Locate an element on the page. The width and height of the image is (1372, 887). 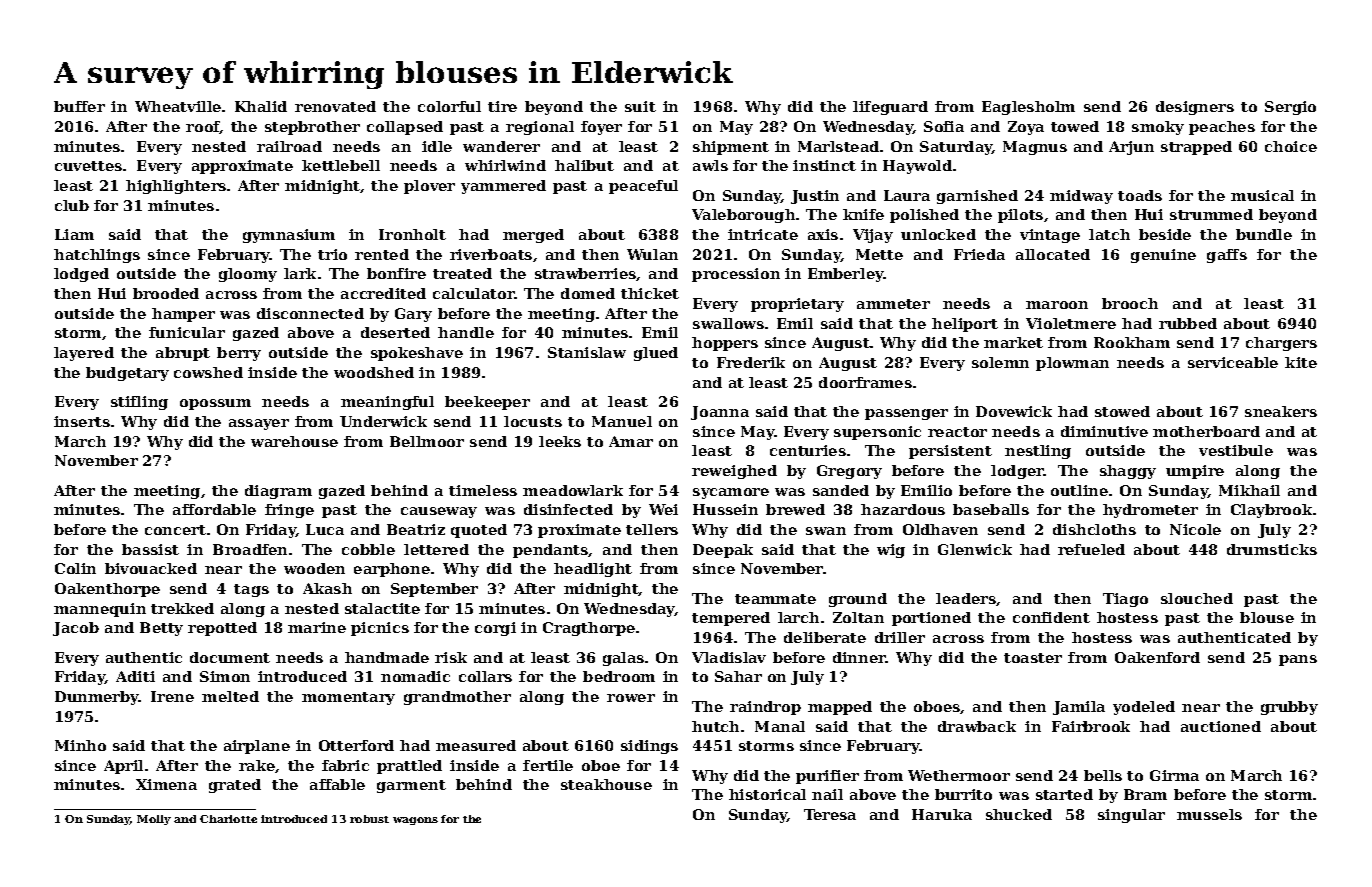
quoted is located at coordinates (479, 531).
